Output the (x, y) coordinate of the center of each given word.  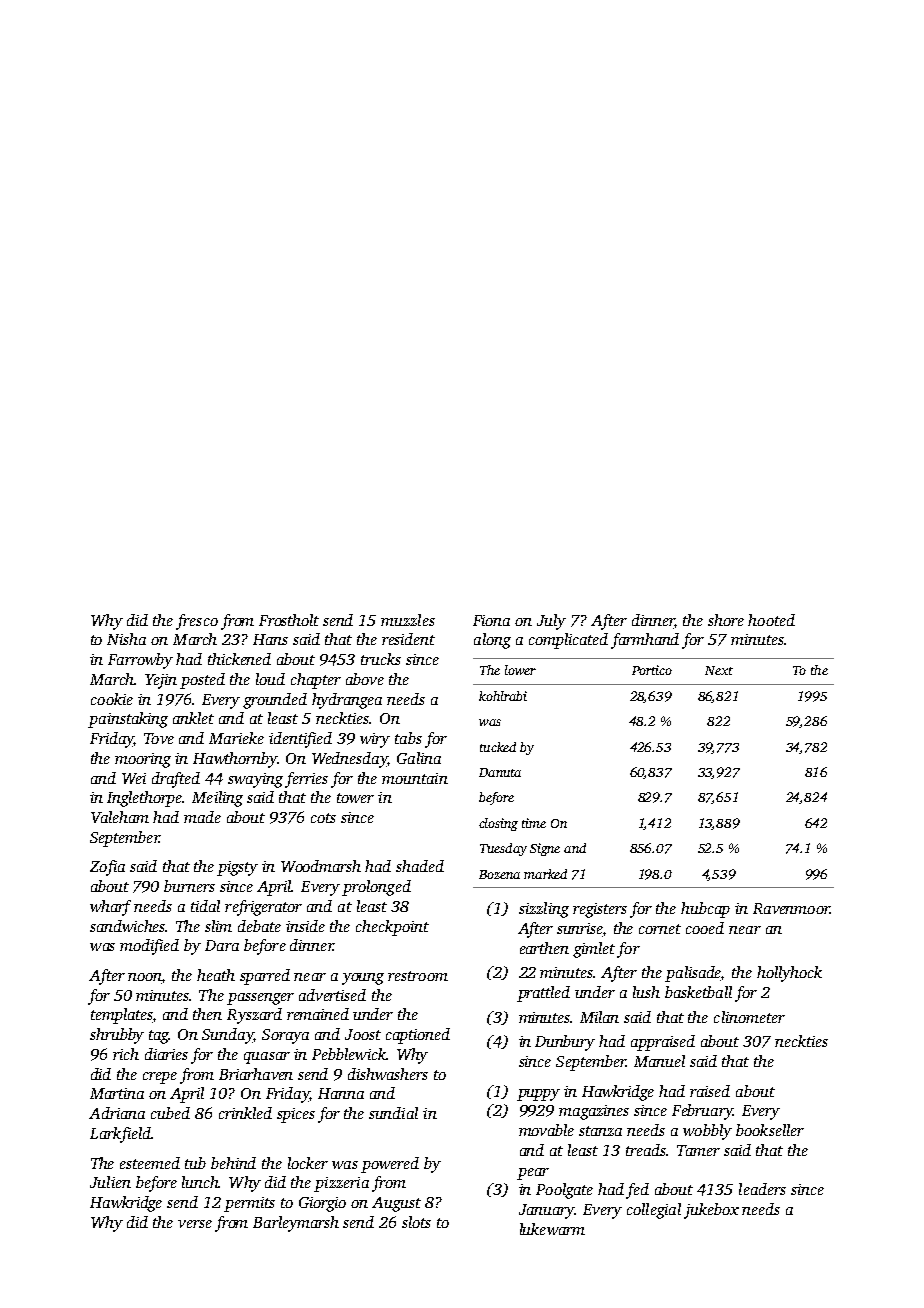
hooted (771, 620)
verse (195, 1224)
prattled (543, 994)
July (551, 622)
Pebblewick (349, 1054)
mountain (415, 778)
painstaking (128, 720)
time (534, 823)
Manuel (659, 1061)
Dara (222, 945)
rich (126, 1054)
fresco (197, 622)
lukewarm (552, 1229)
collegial (654, 1211)
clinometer (749, 1017)
